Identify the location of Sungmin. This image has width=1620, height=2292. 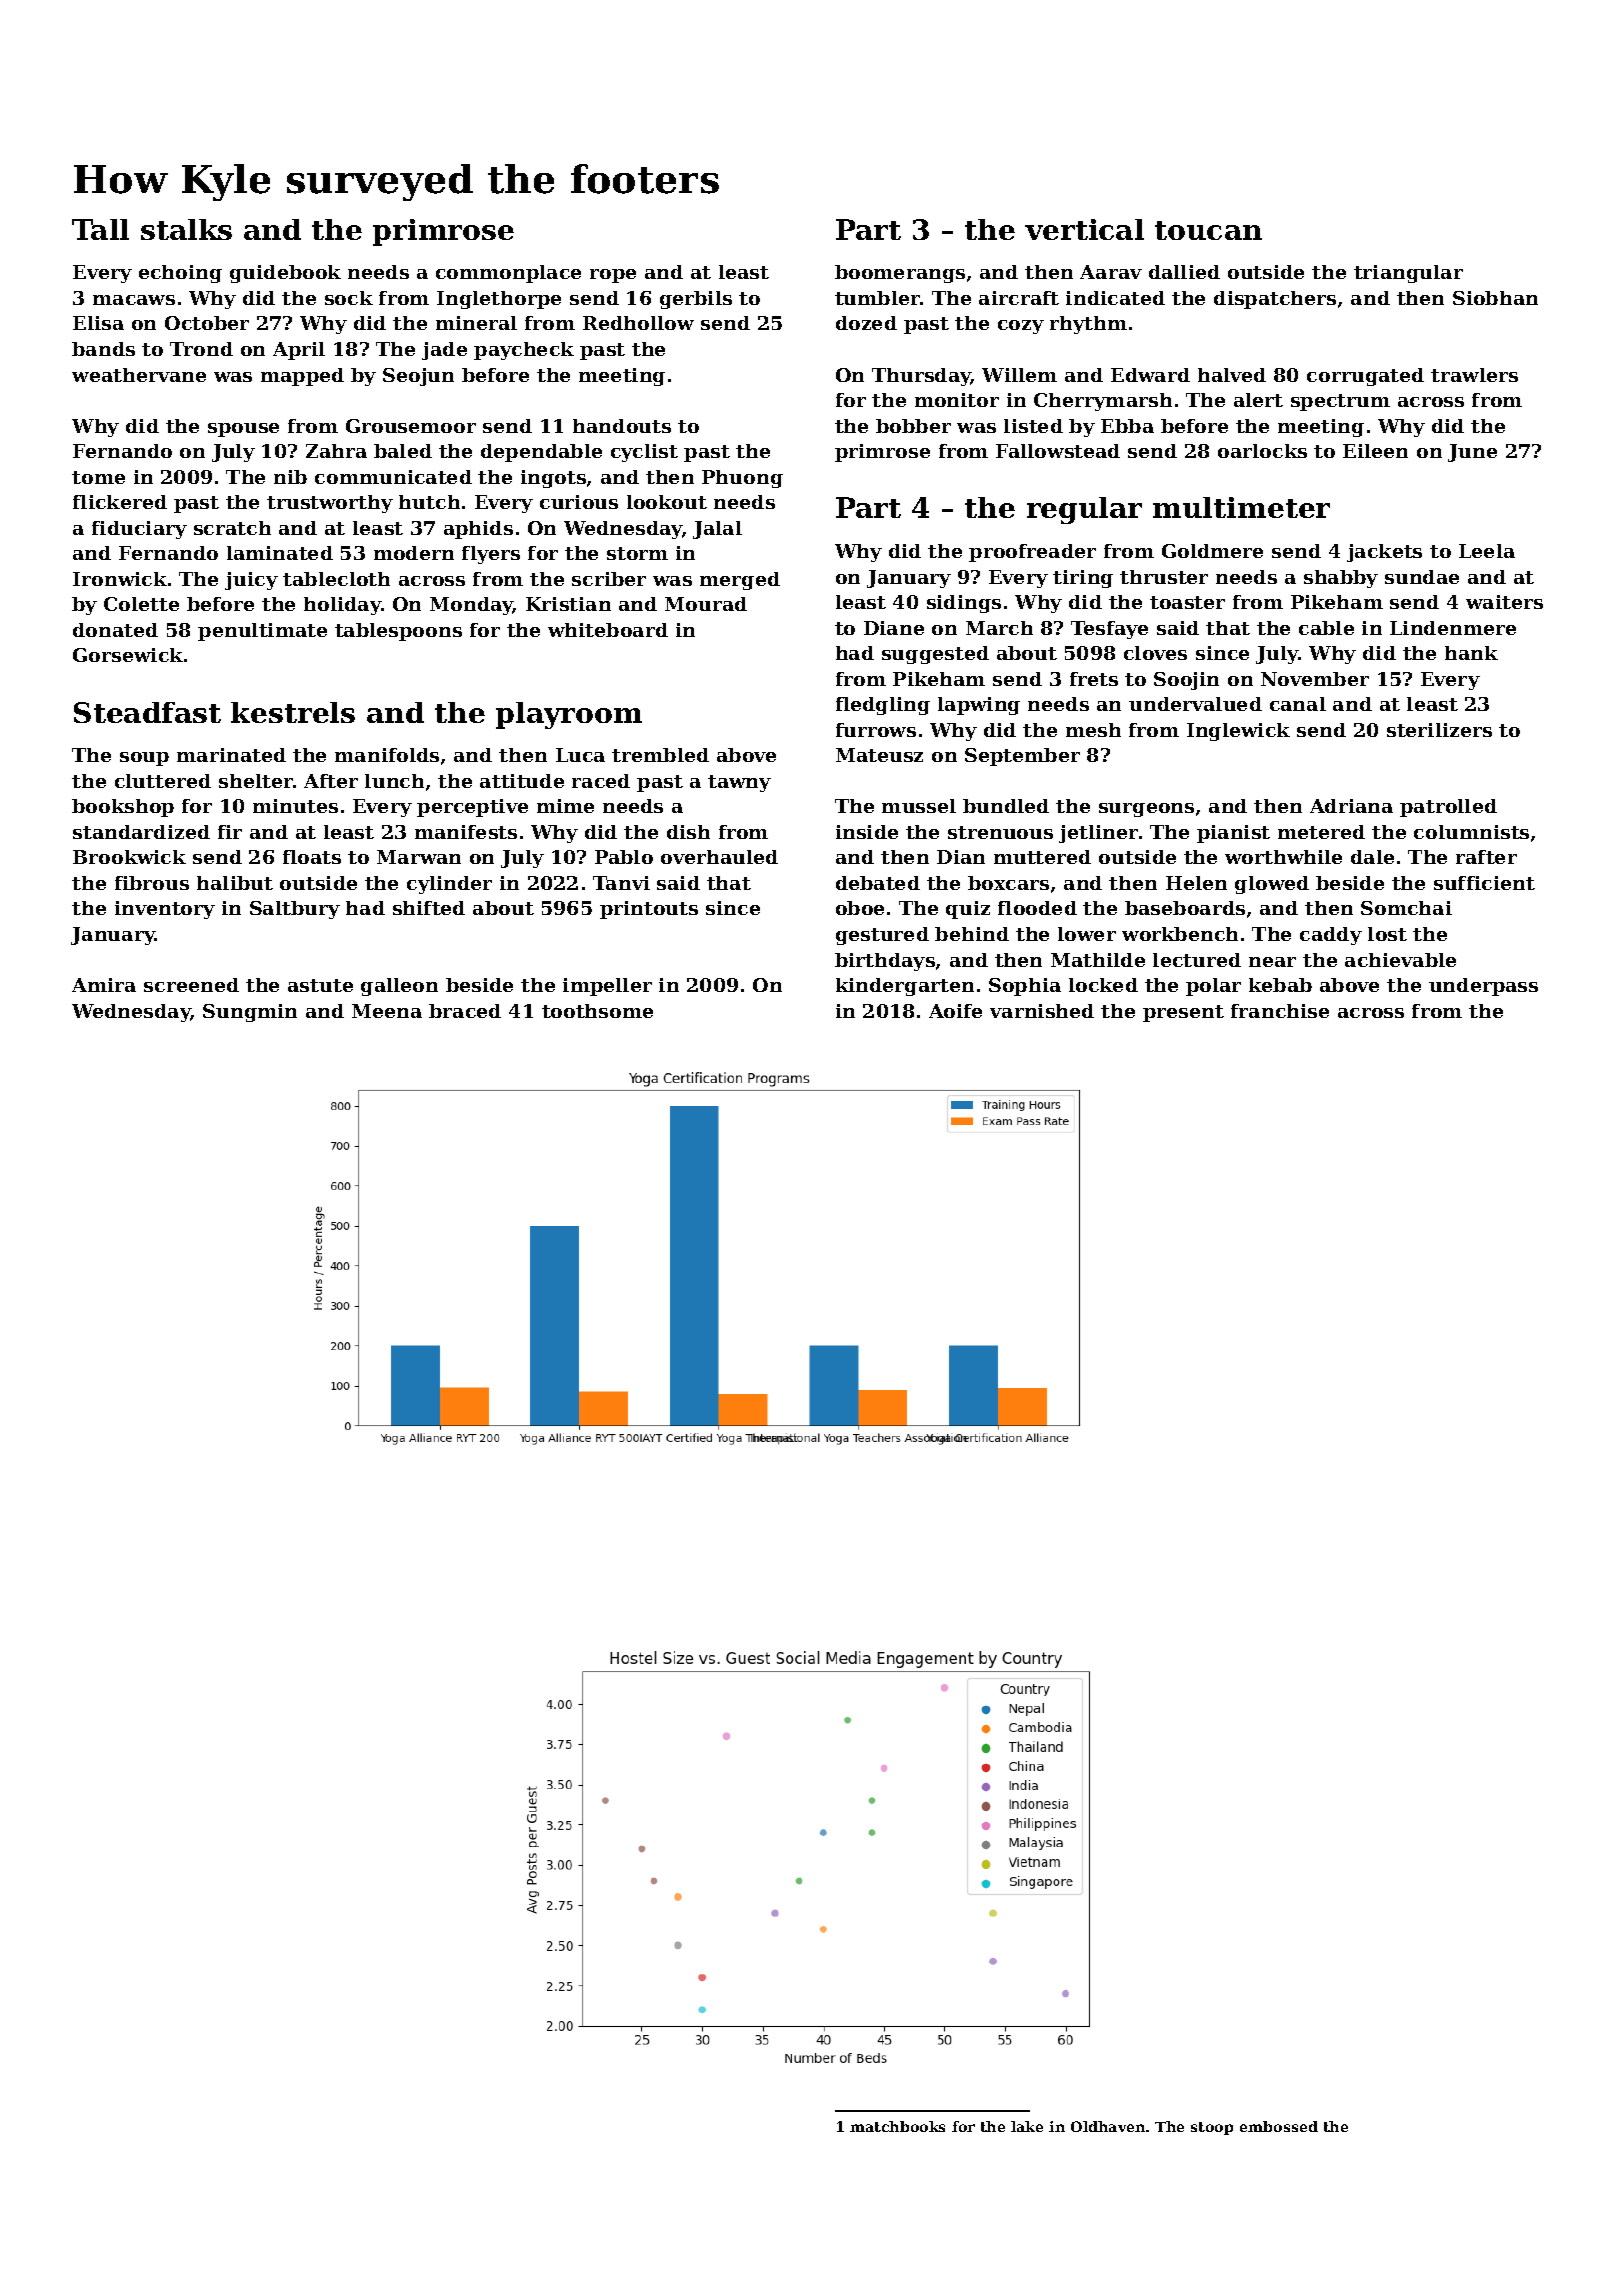
(250, 1013).
